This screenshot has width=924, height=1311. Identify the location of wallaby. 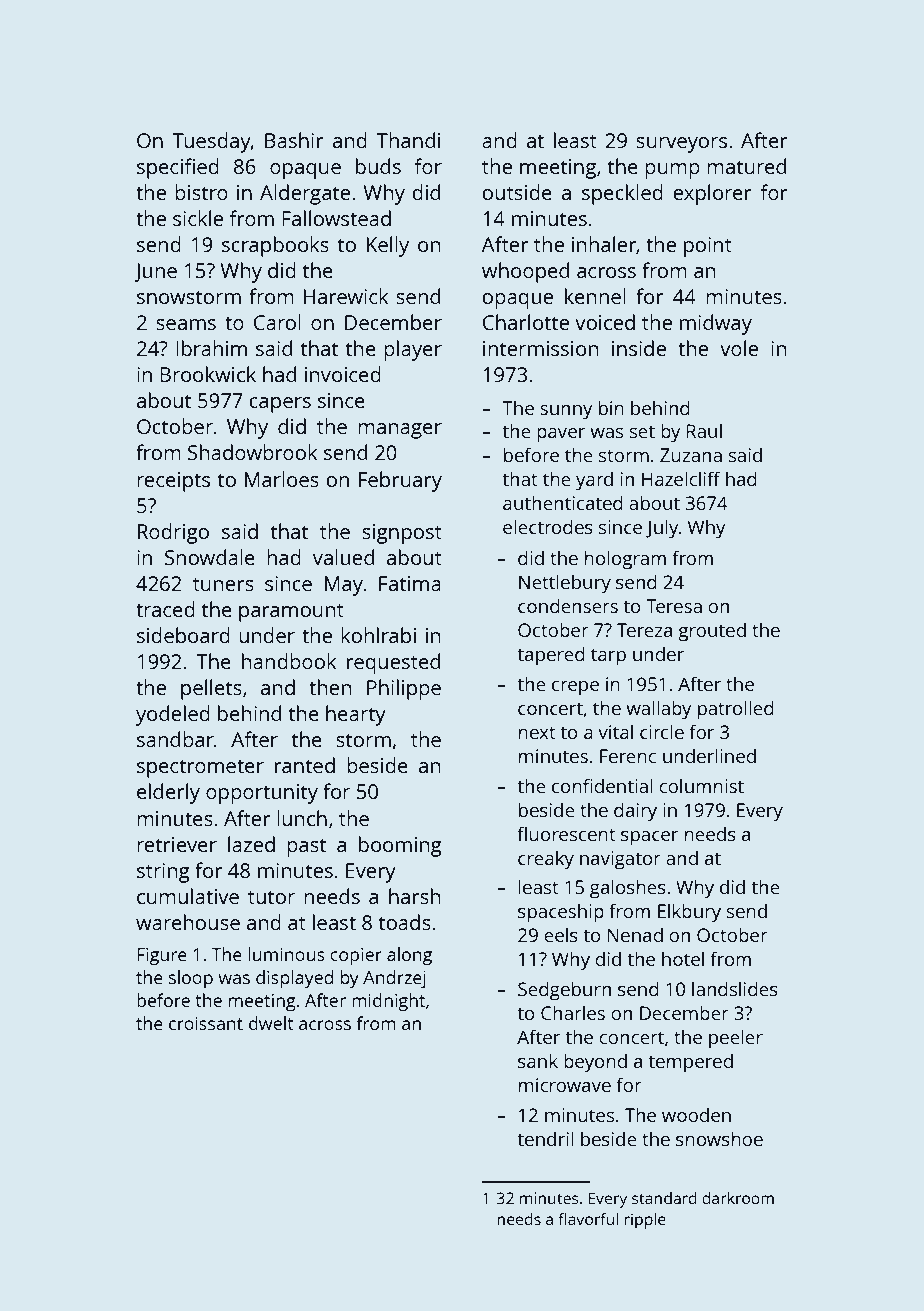
(659, 710).
